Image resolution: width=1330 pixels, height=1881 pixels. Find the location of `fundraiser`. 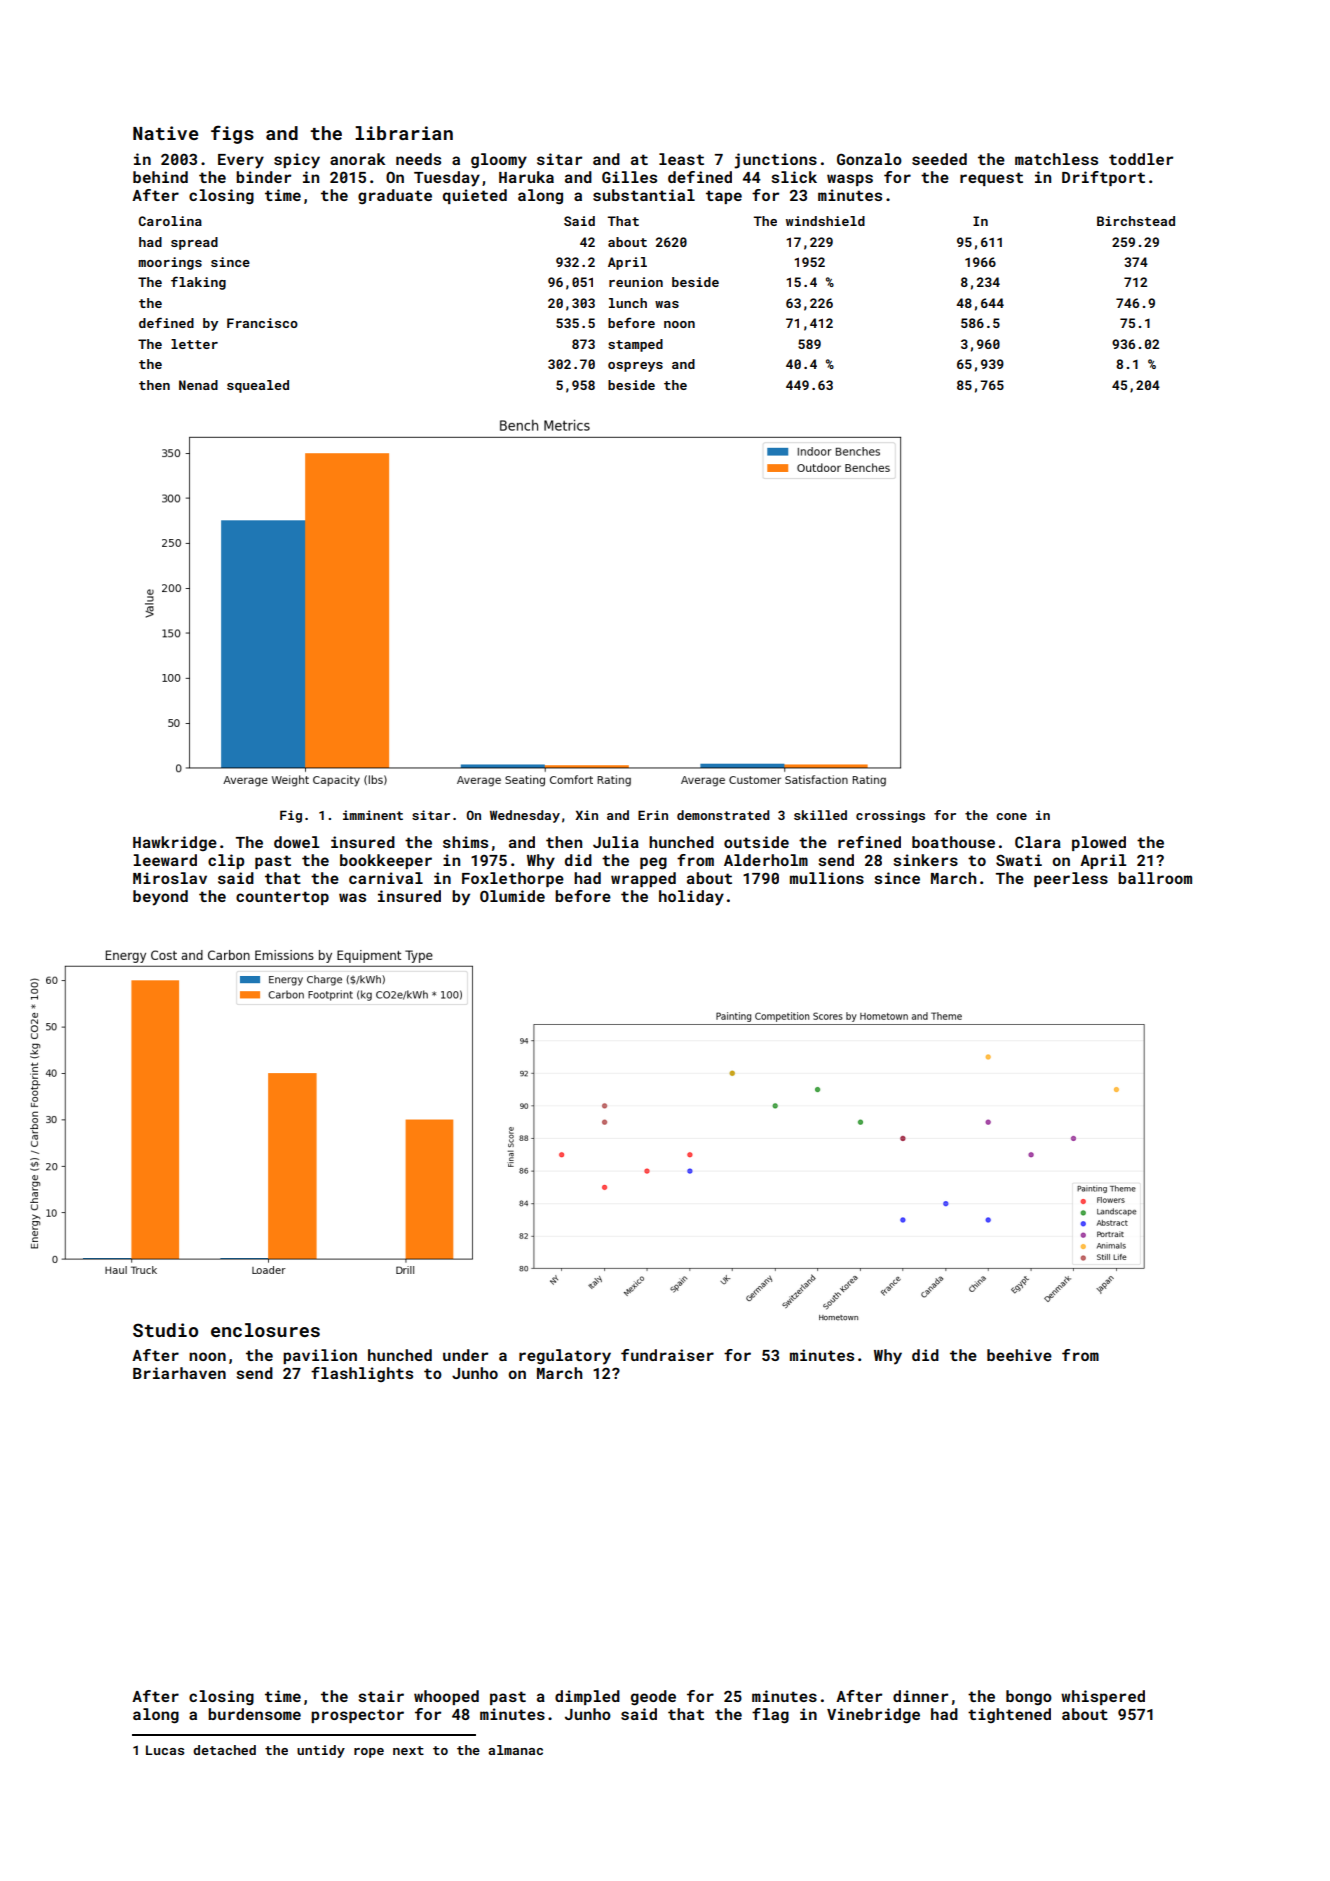

fundraiser is located at coordinates (667, 1355).
